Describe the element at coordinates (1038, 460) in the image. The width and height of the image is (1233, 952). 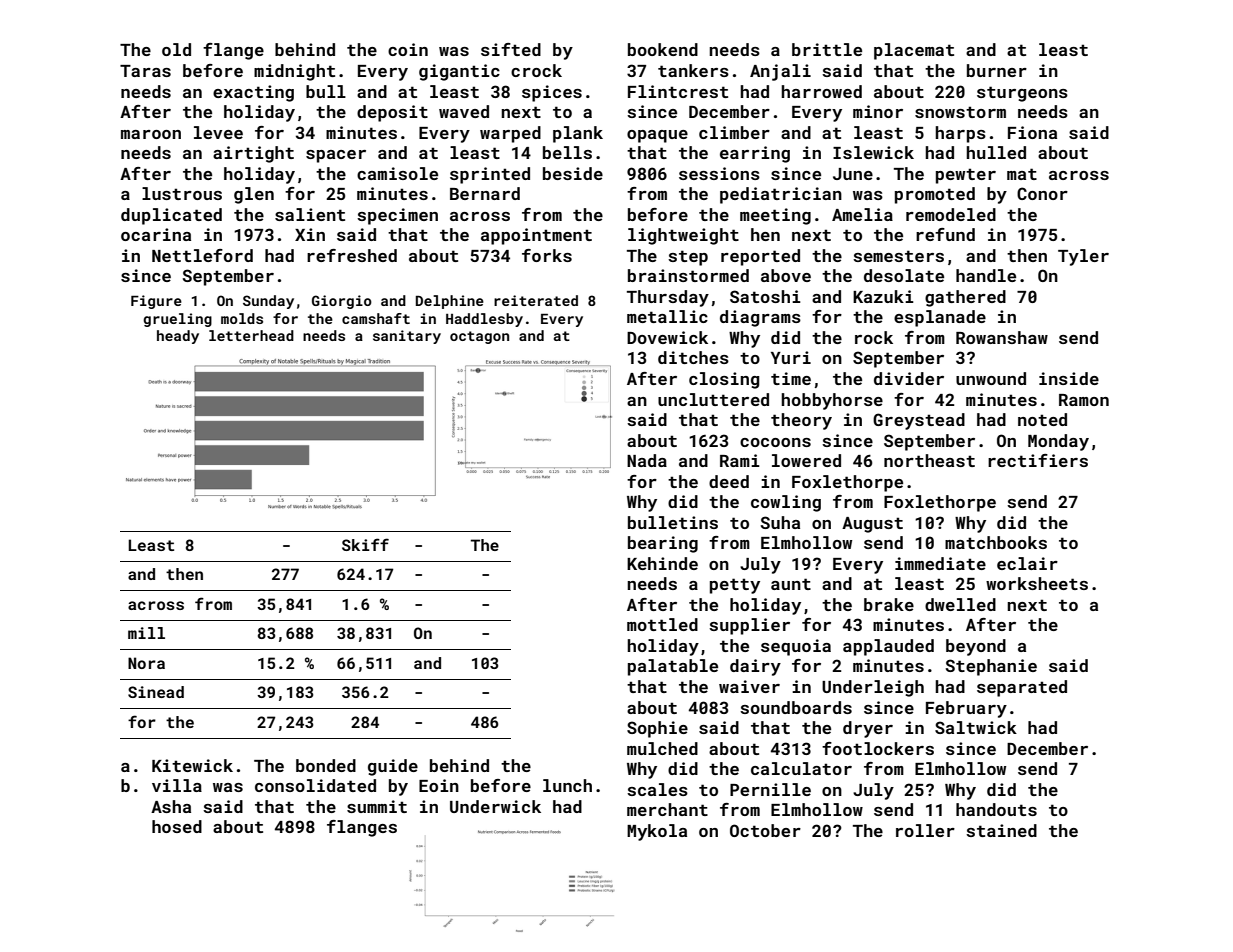
I see `rectifiers` at that location.
